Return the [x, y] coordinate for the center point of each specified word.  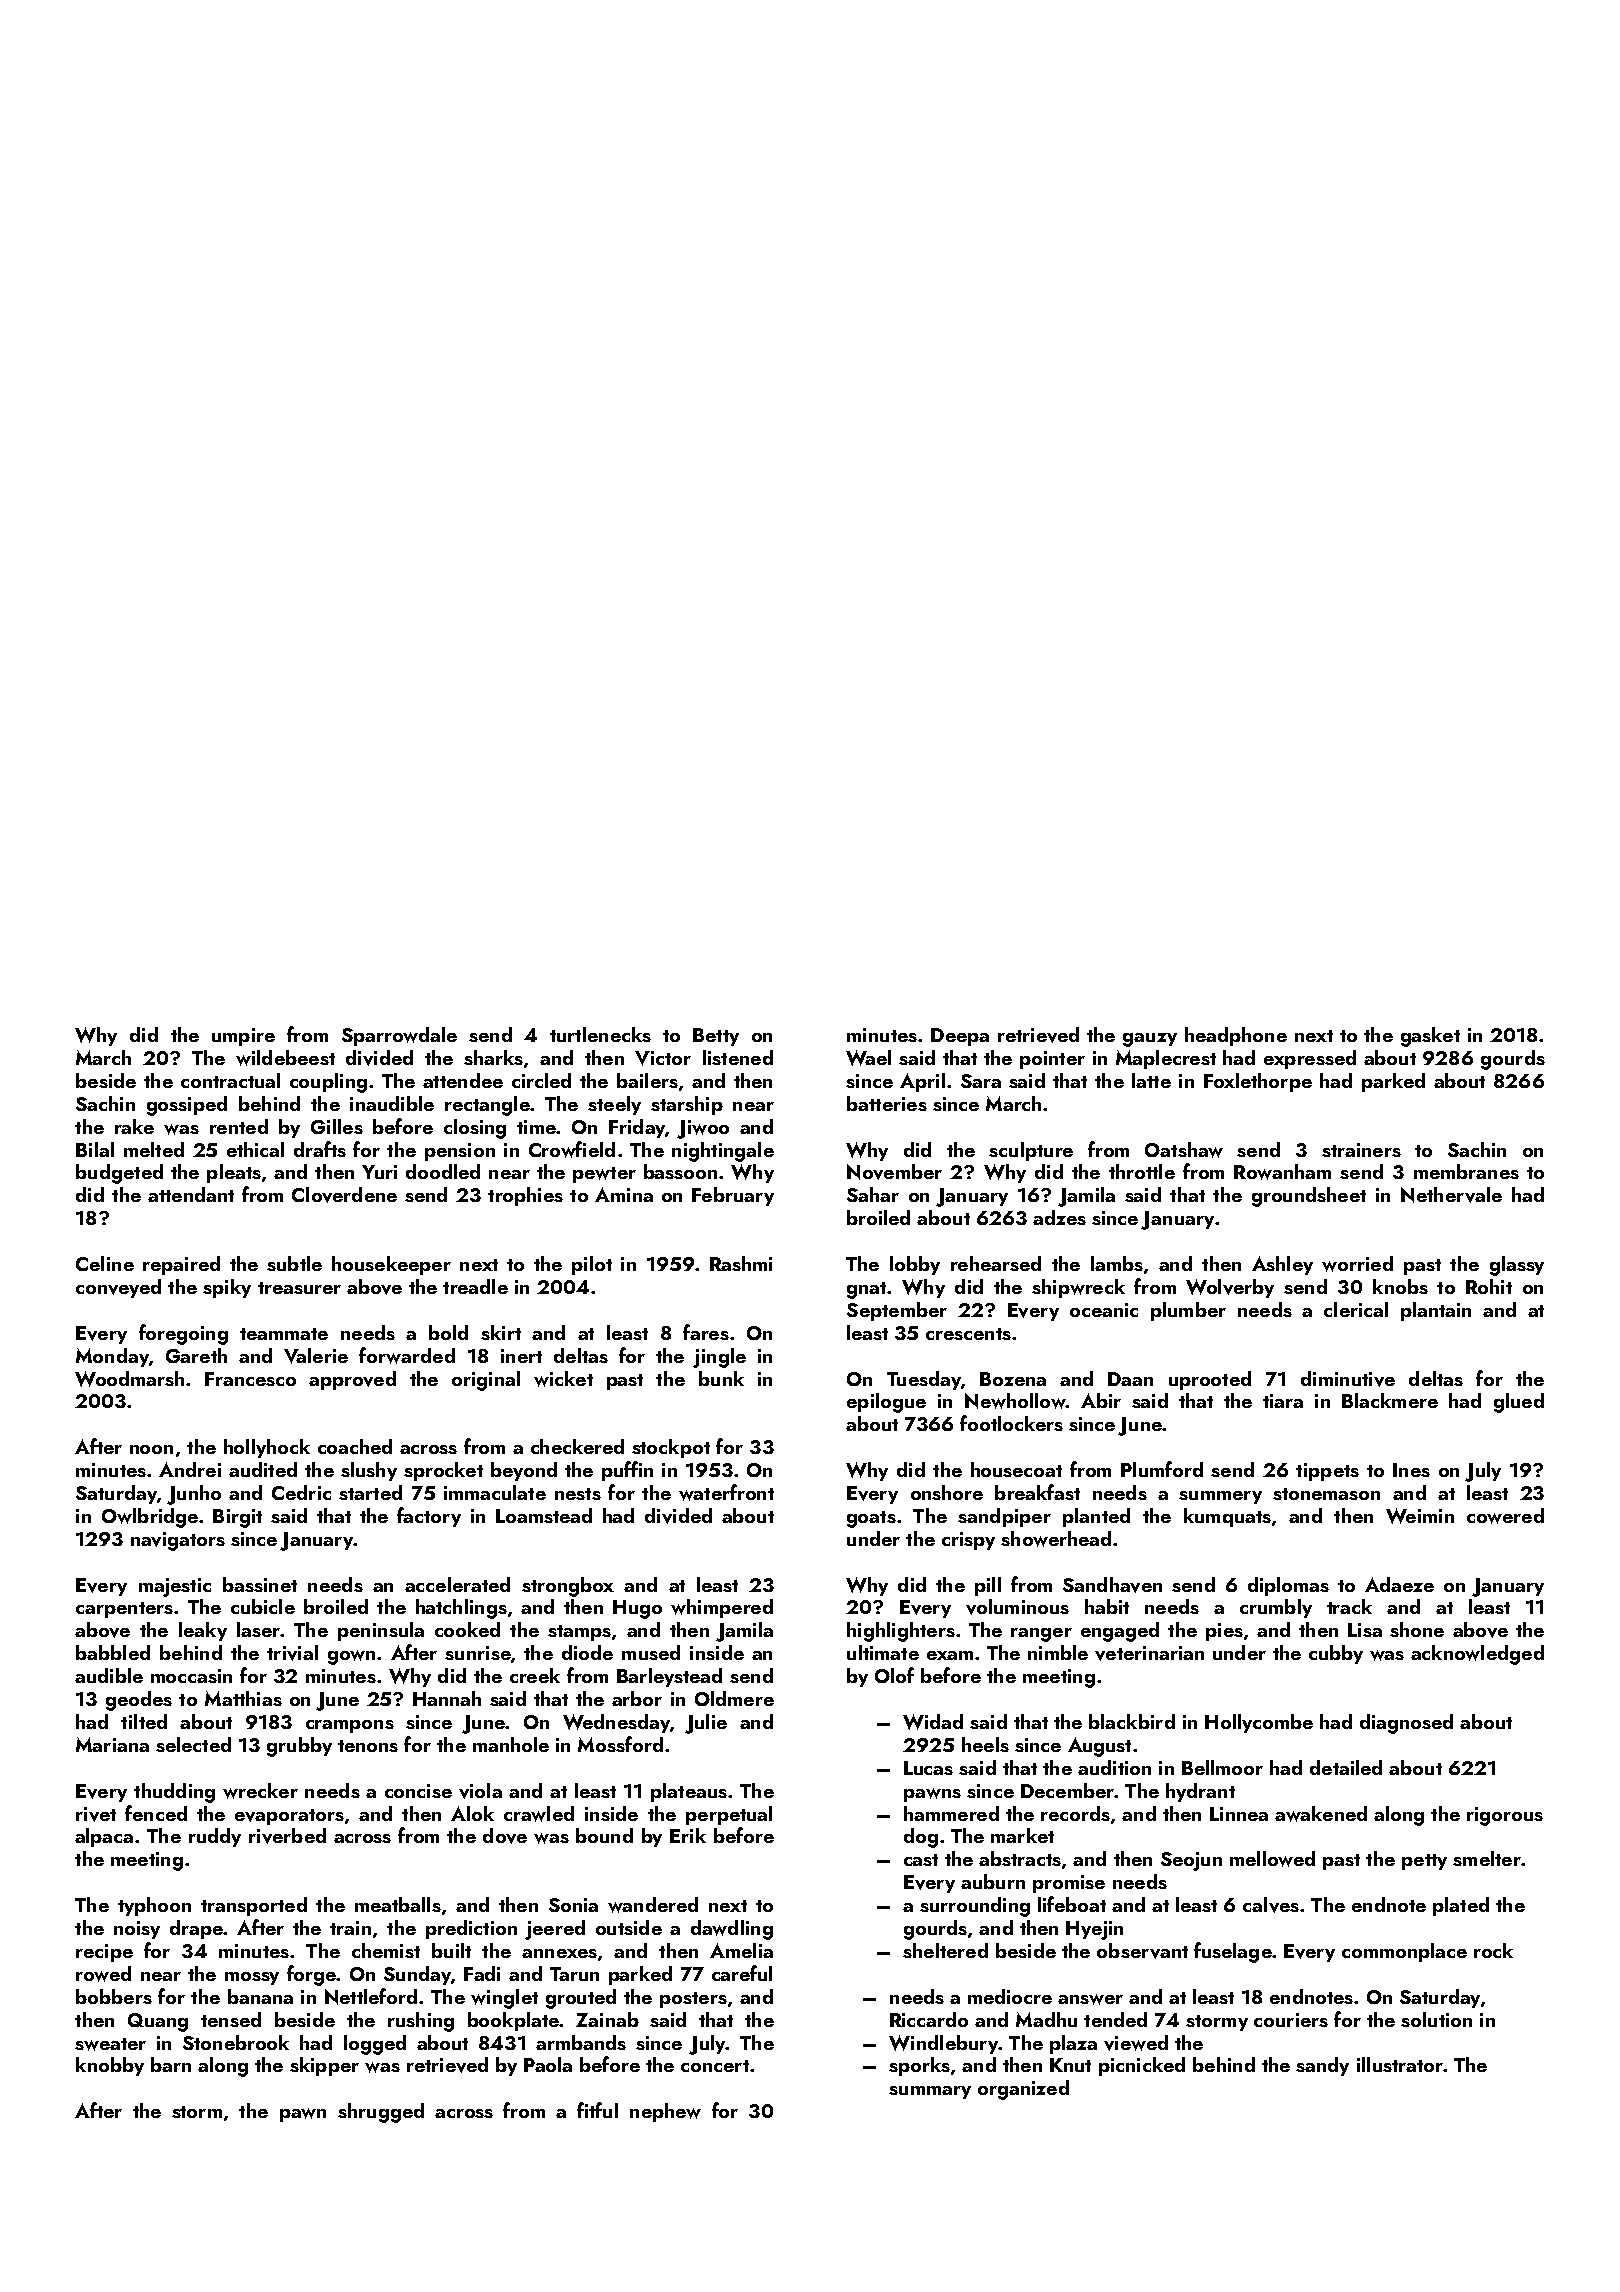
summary [930, 2092]
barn [171, 2064]
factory [429, 1517]
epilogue [886, 1403]
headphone [1236, 1036]
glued [1519, 1403]
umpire [243, 1037]
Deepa [960, 1037]
